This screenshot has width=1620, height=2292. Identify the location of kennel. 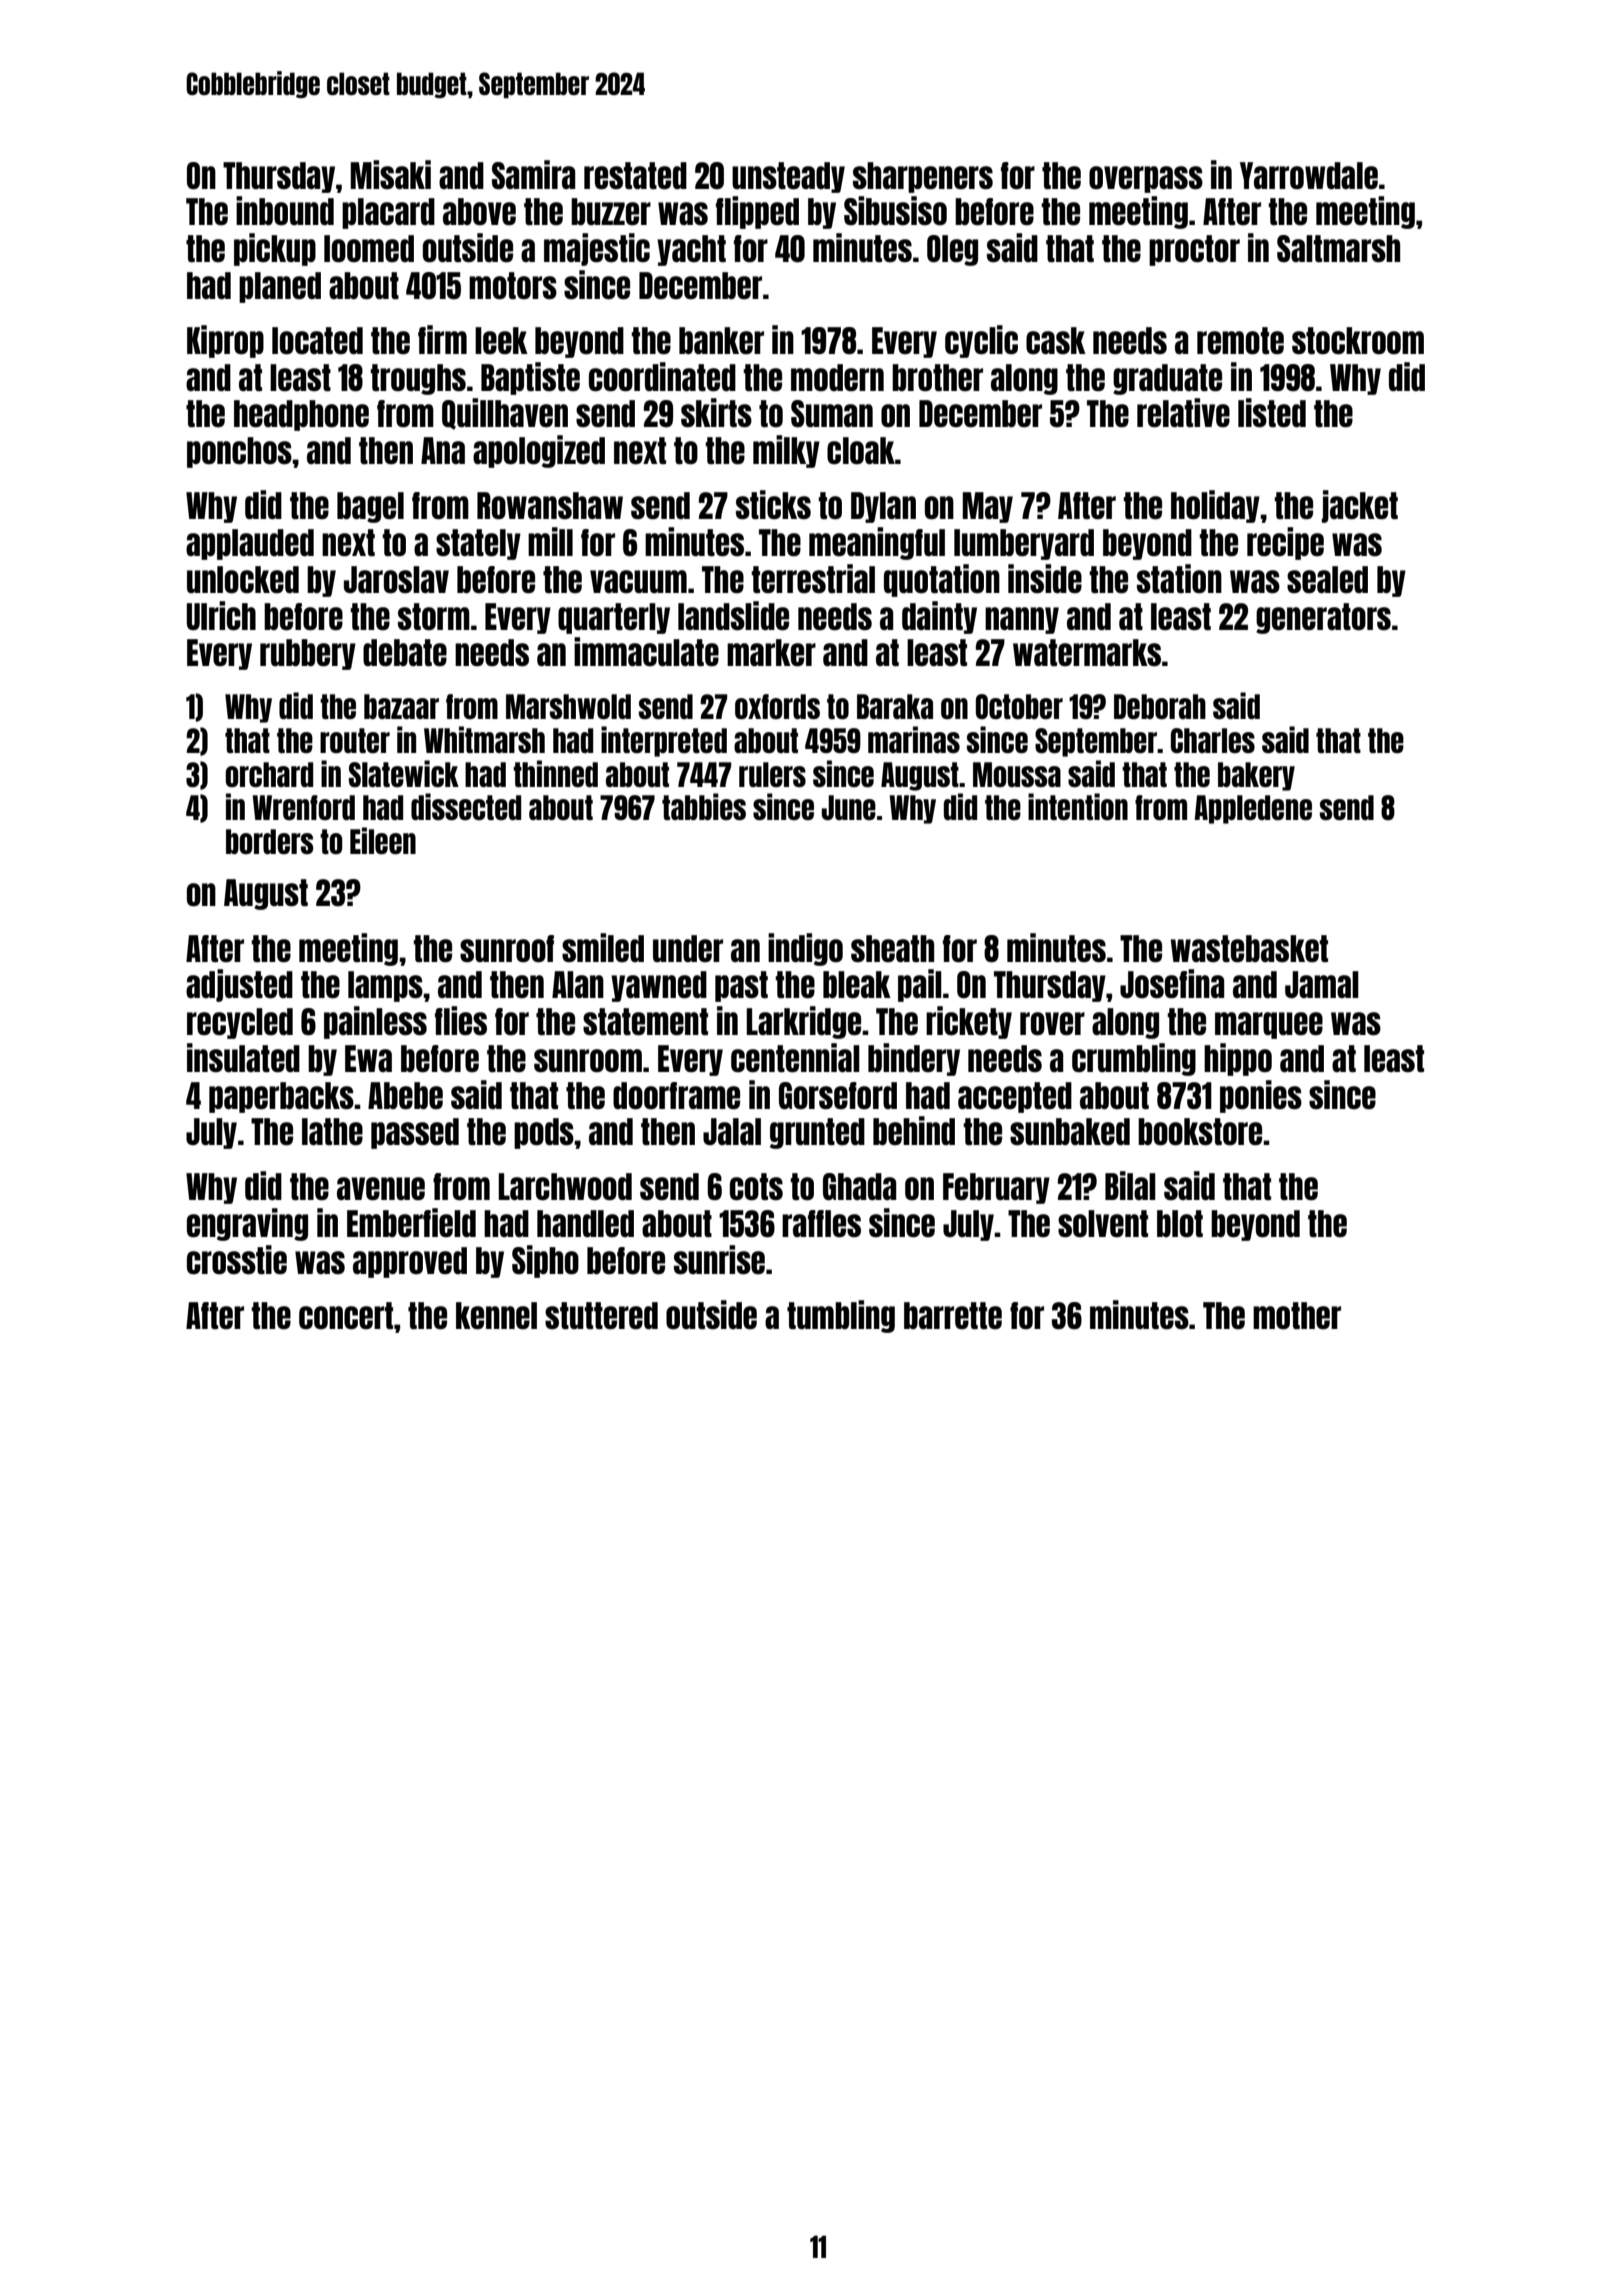
(496, 1315).
